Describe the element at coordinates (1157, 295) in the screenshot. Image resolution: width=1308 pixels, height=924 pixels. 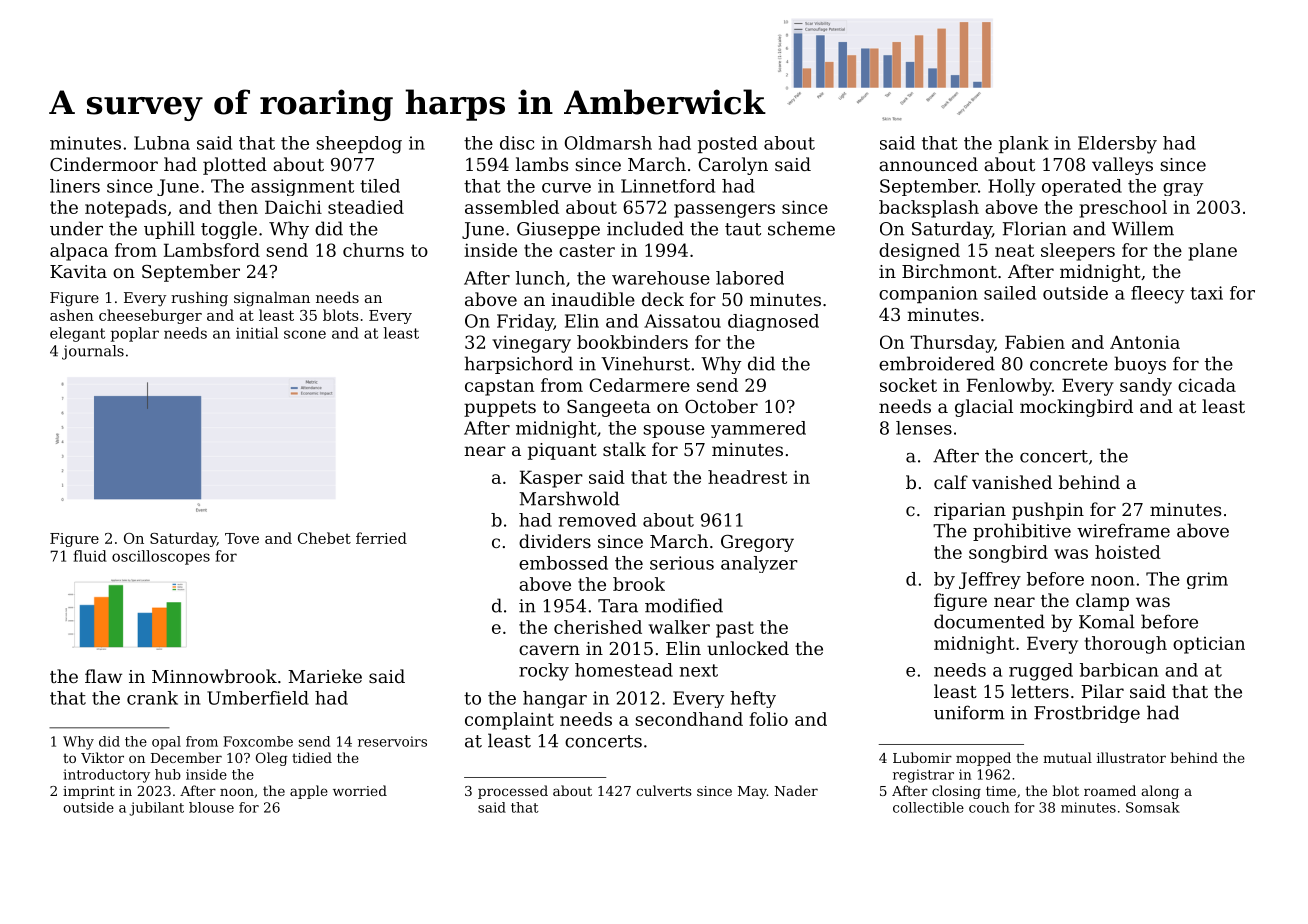
I see `fleecy` at that location.
